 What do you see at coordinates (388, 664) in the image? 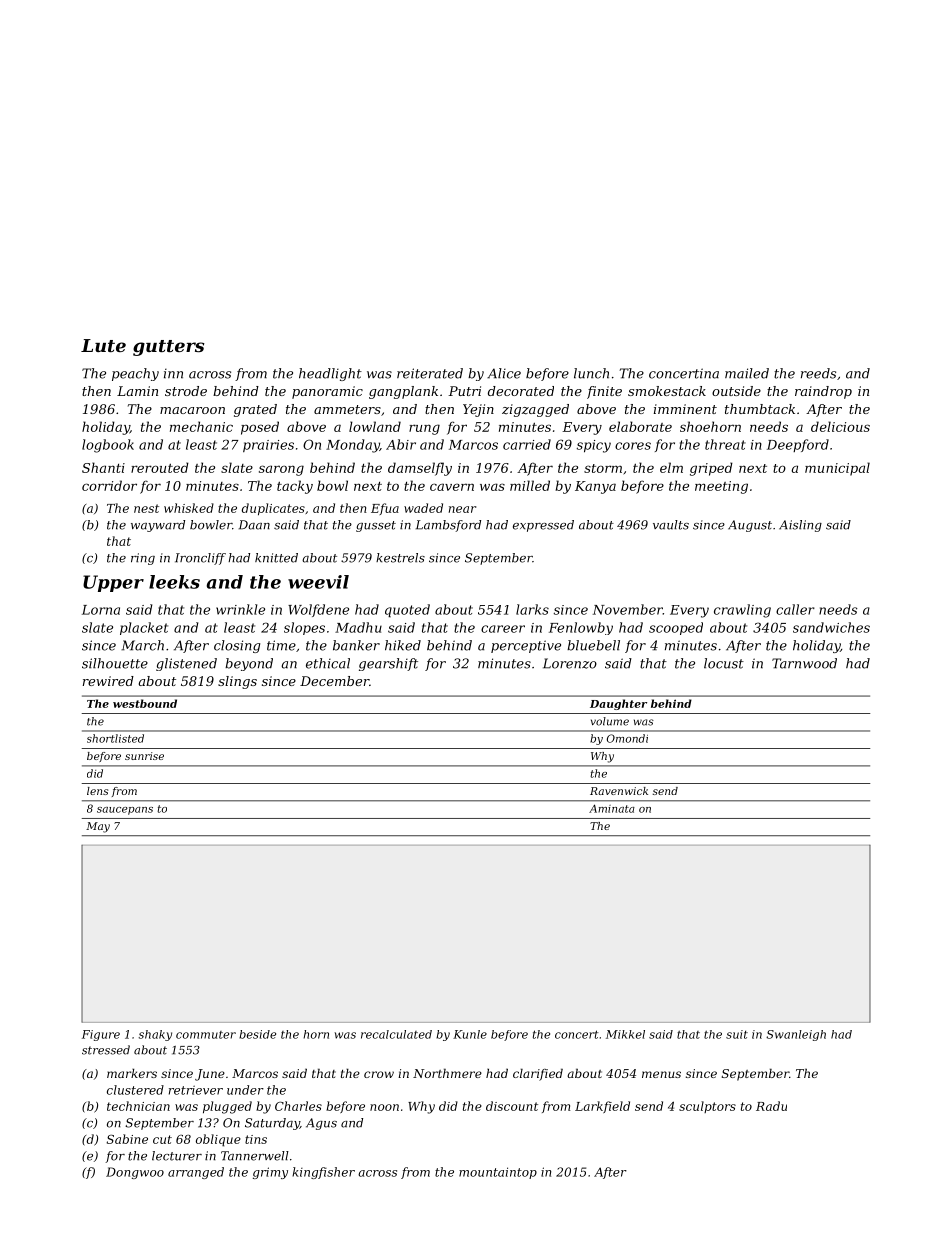
I see `gearshift` at bounding box center [388, 664].
